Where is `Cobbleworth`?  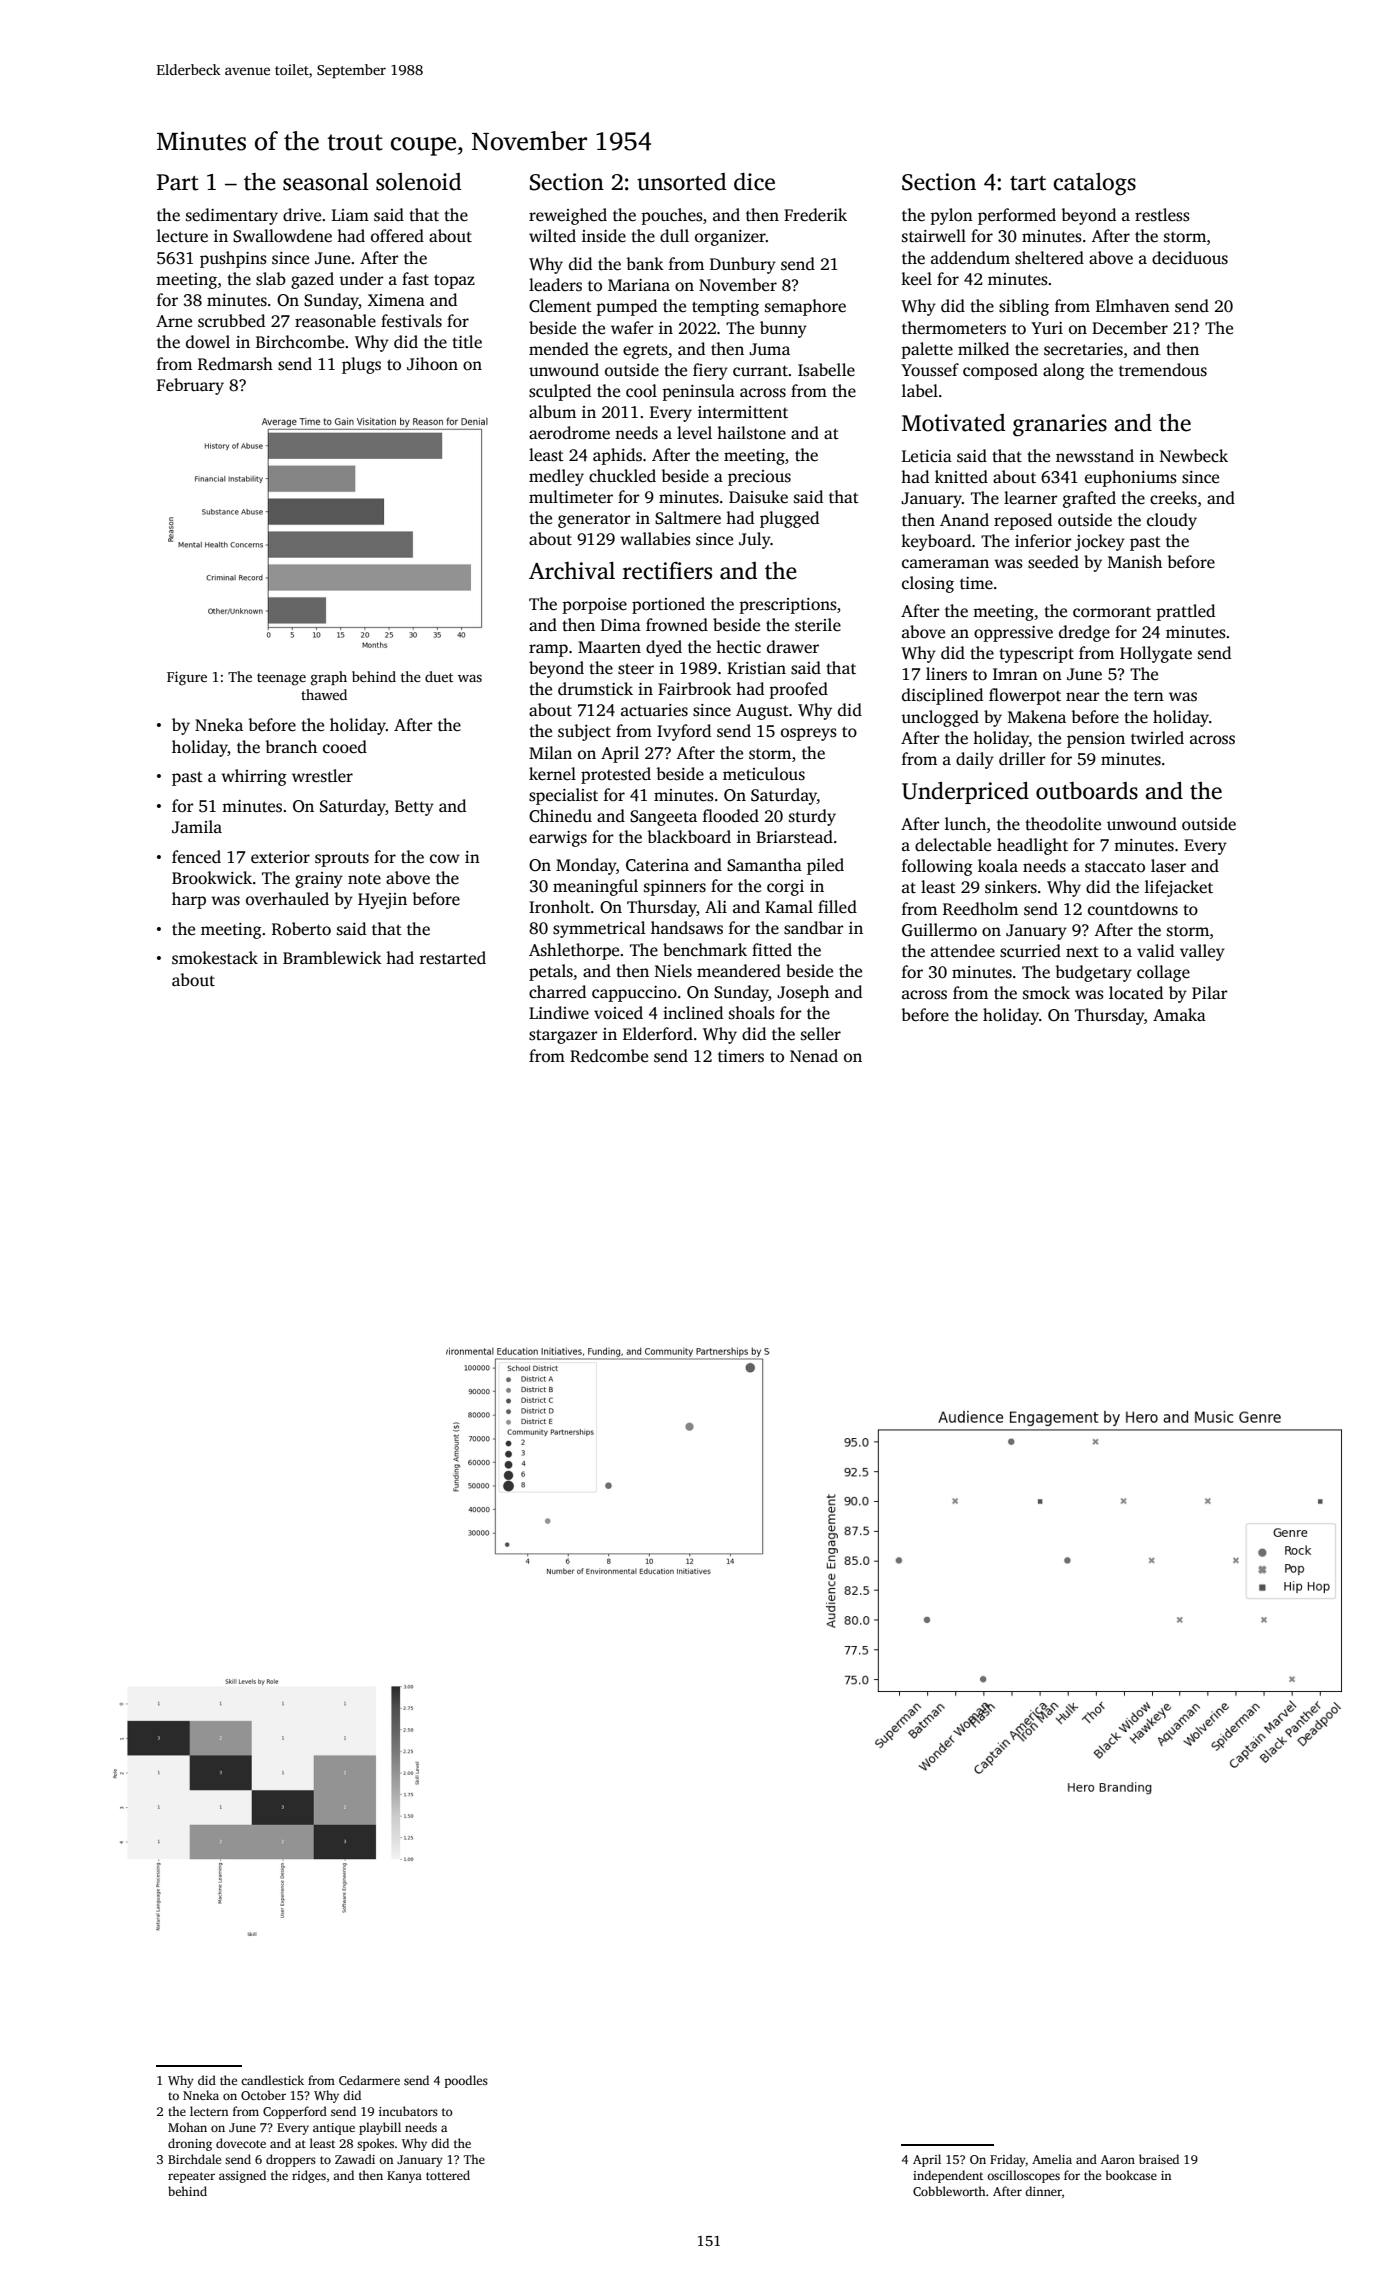
Cobbleworth is located at coordinates (949, 2191).
